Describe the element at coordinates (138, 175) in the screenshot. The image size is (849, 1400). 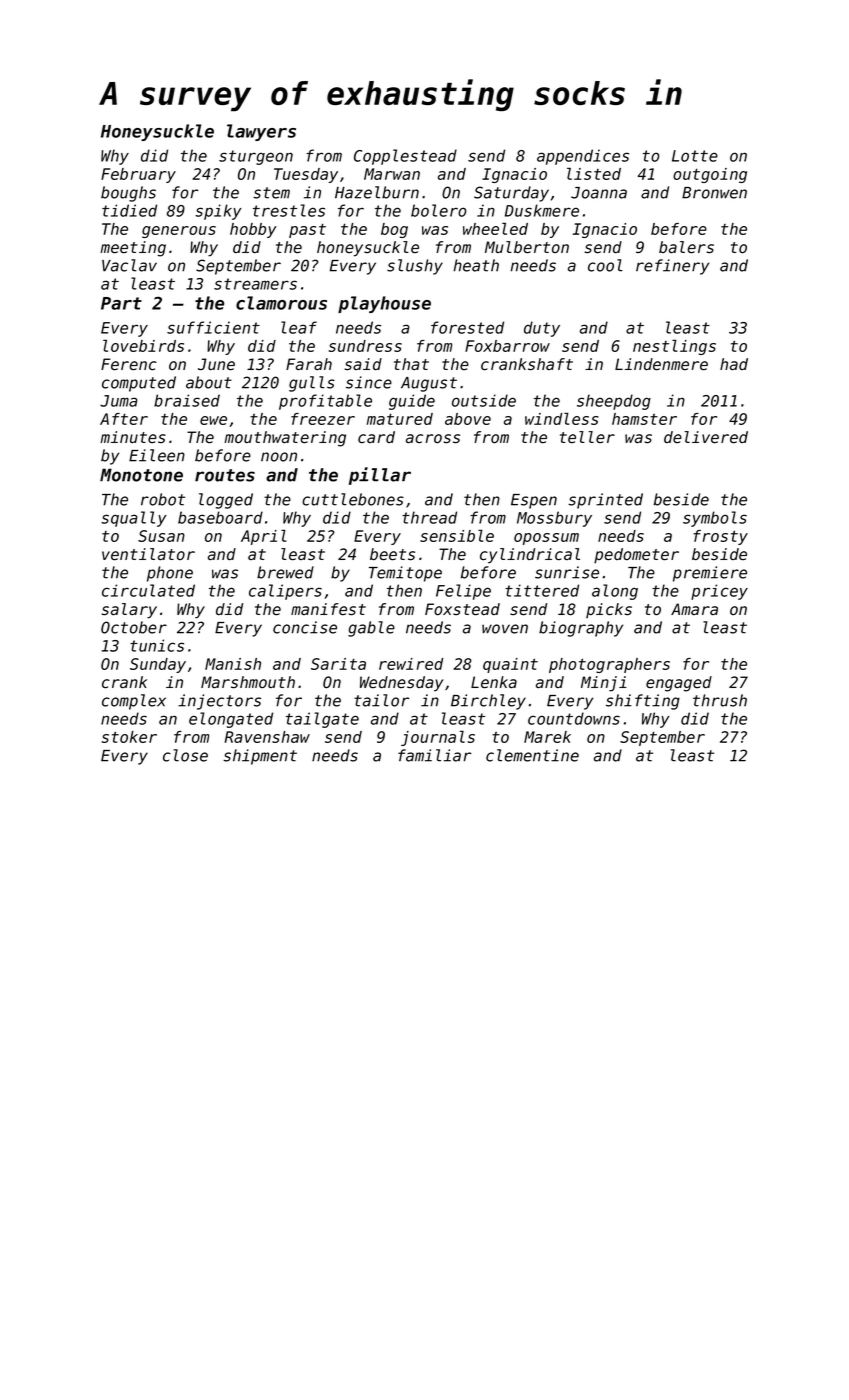
I see `February` at that location.
